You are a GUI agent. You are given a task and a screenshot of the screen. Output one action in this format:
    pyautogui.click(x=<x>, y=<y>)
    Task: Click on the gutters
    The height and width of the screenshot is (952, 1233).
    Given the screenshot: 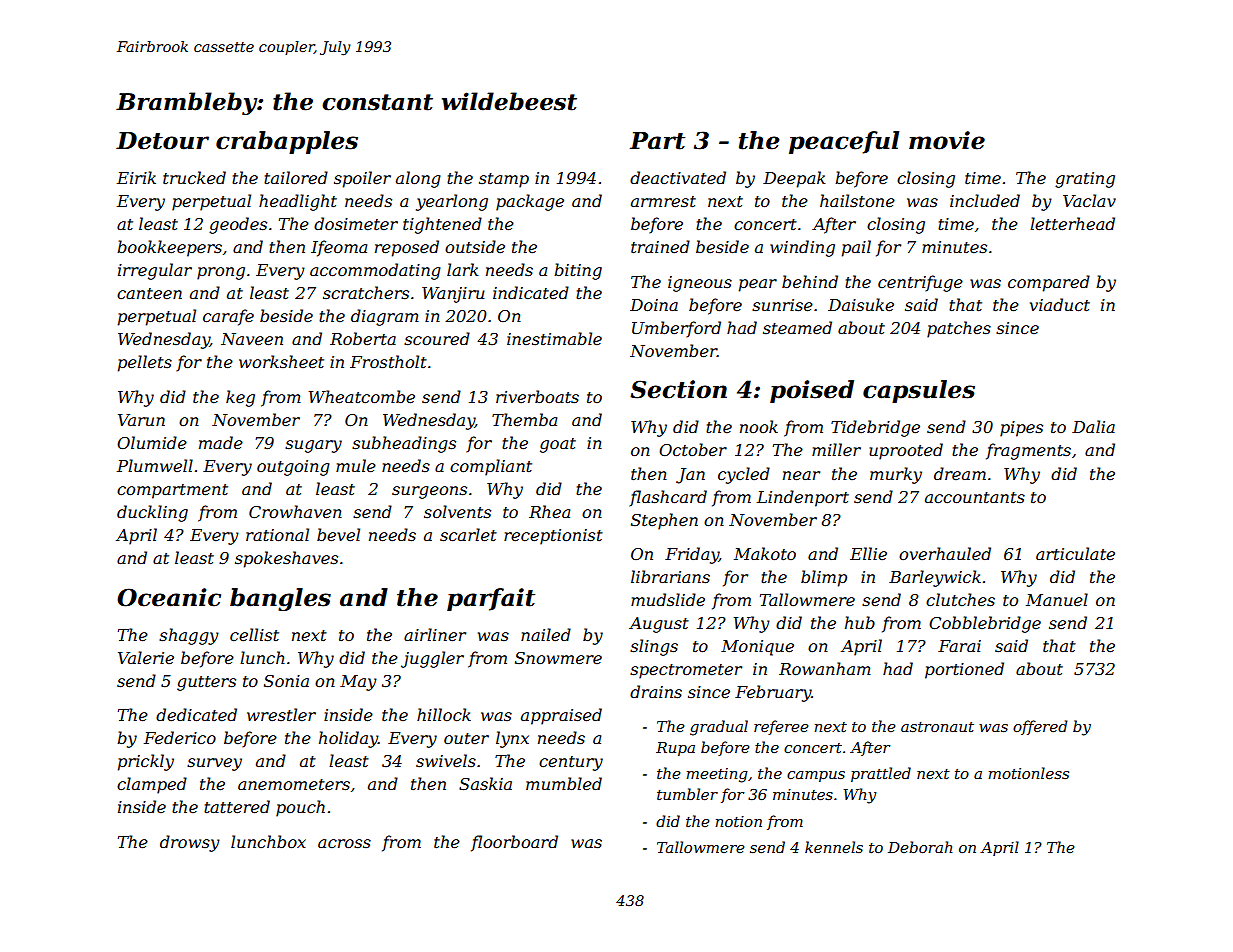 What is the action you would take?
    pyautogui.click(x=206, y=683)
